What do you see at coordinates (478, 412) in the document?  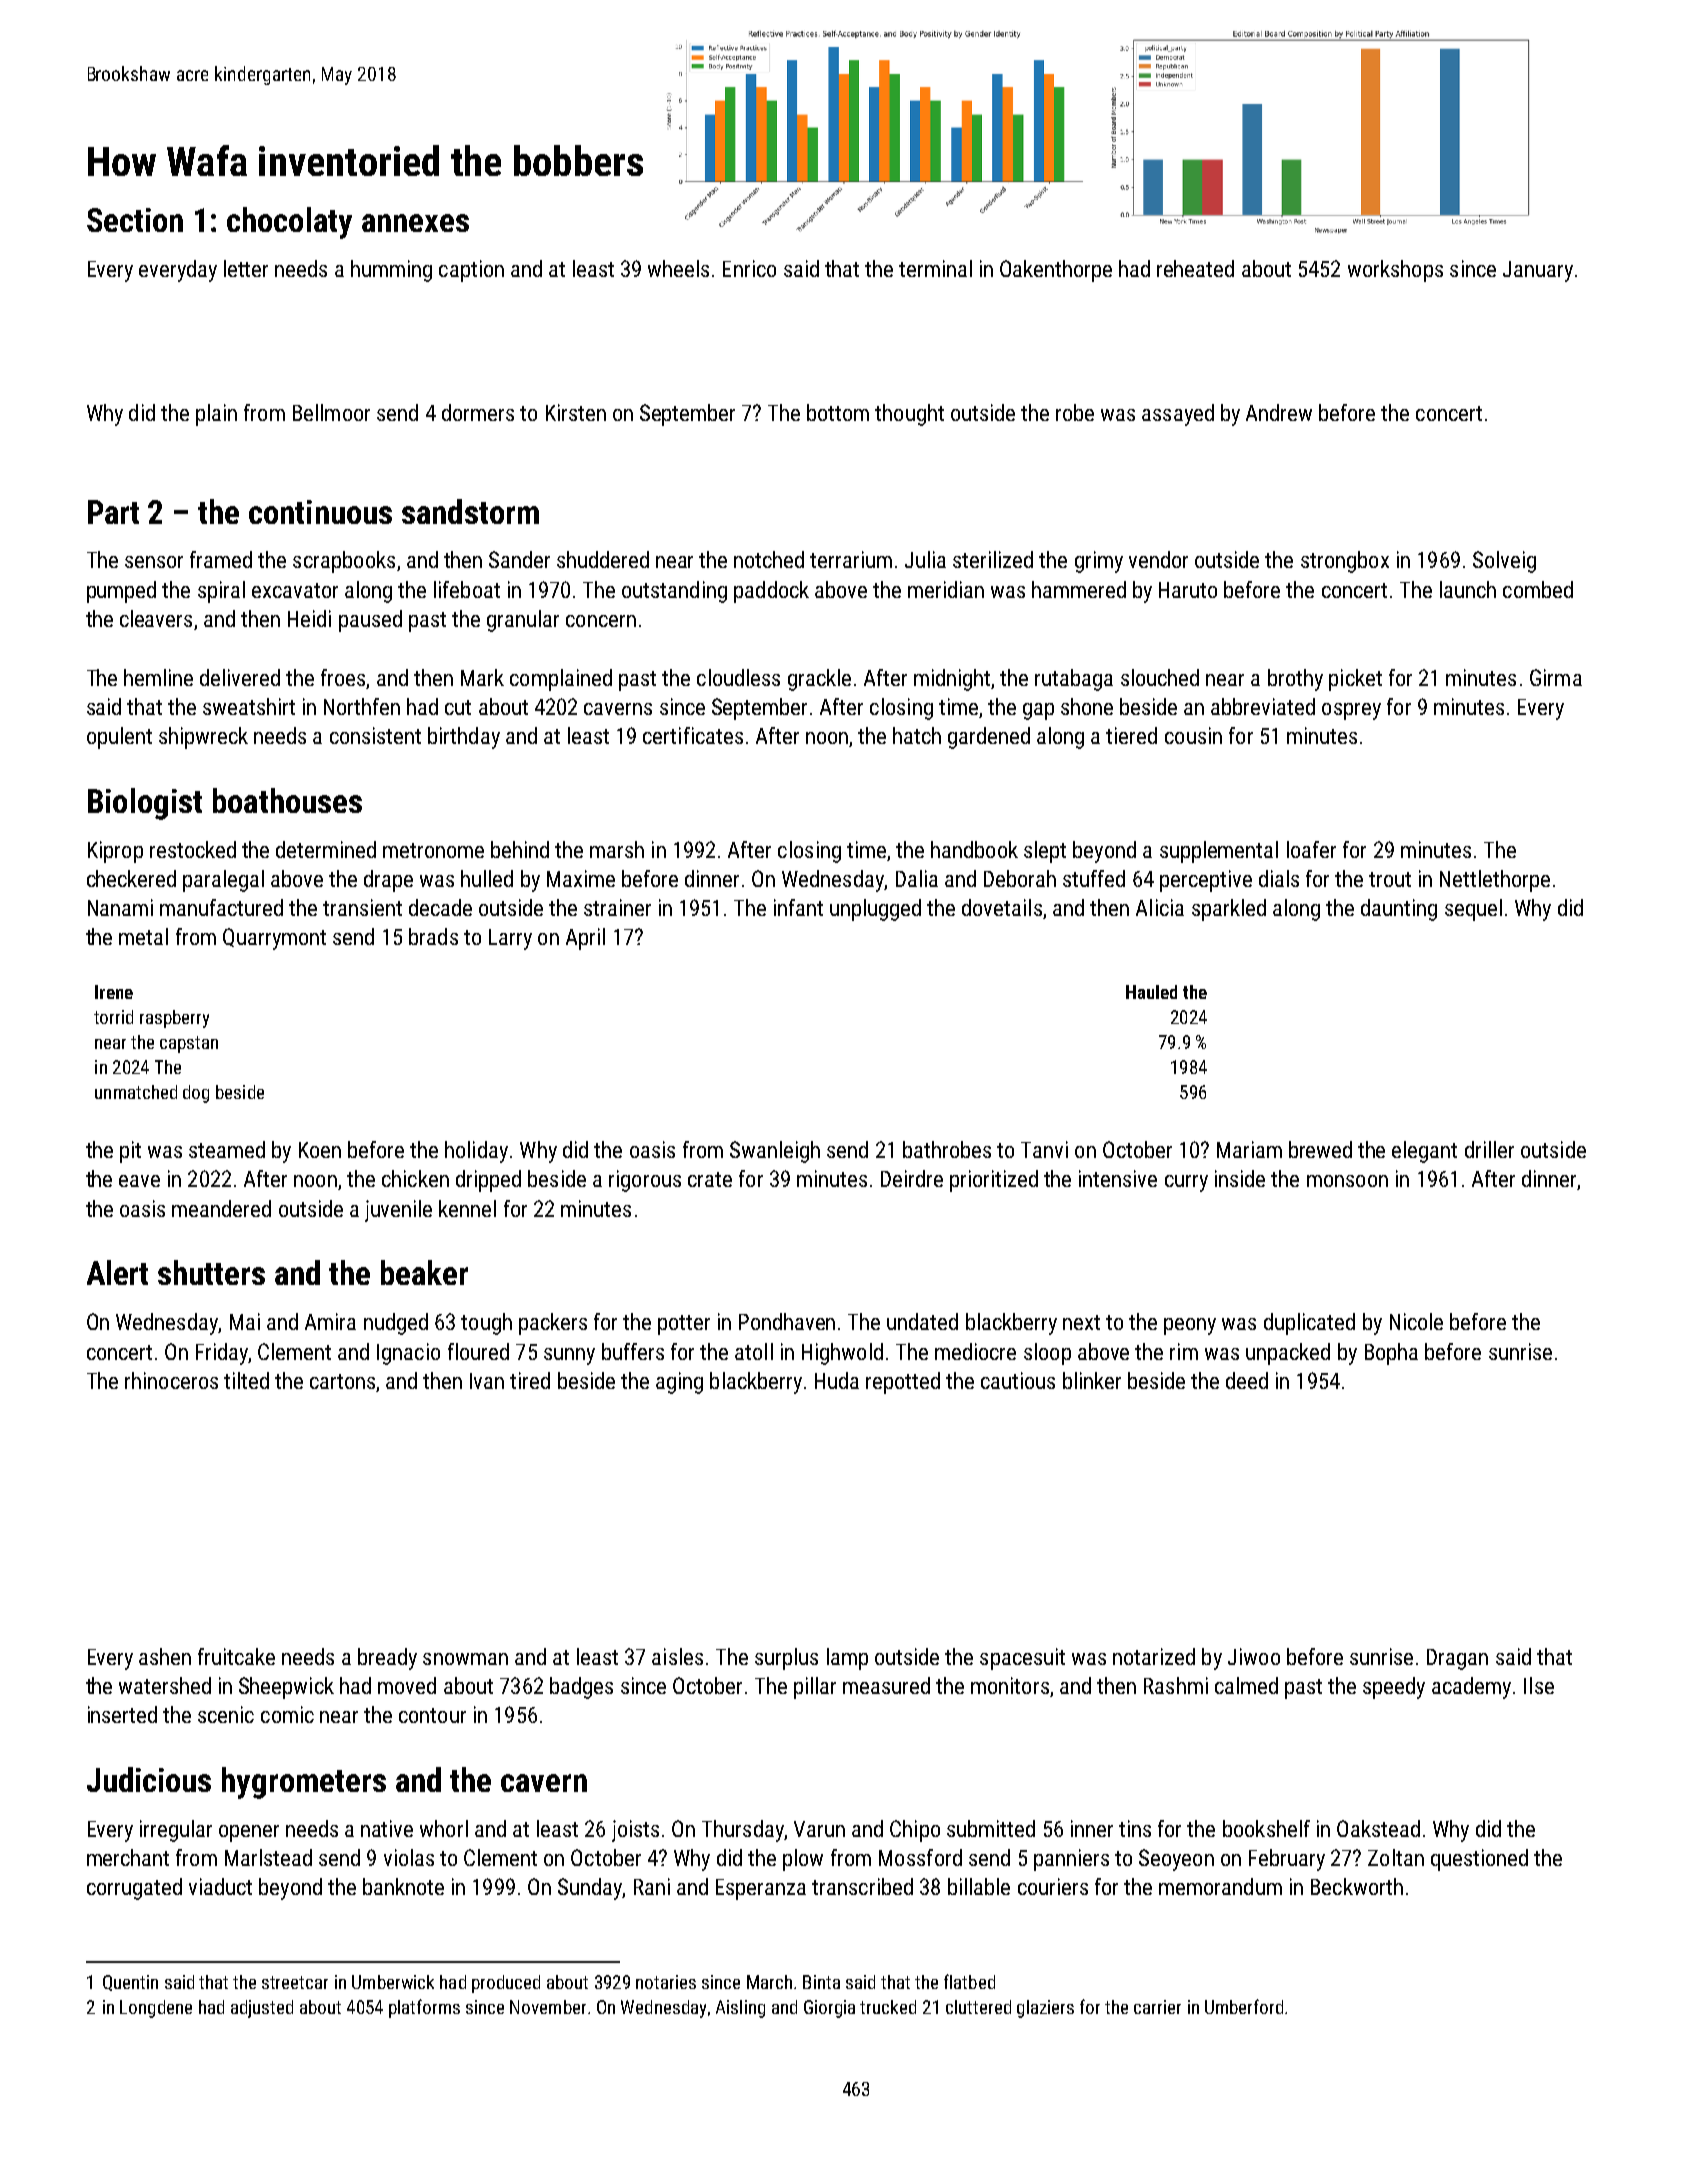 I see `dormers` at bounding box center [478, 412].
